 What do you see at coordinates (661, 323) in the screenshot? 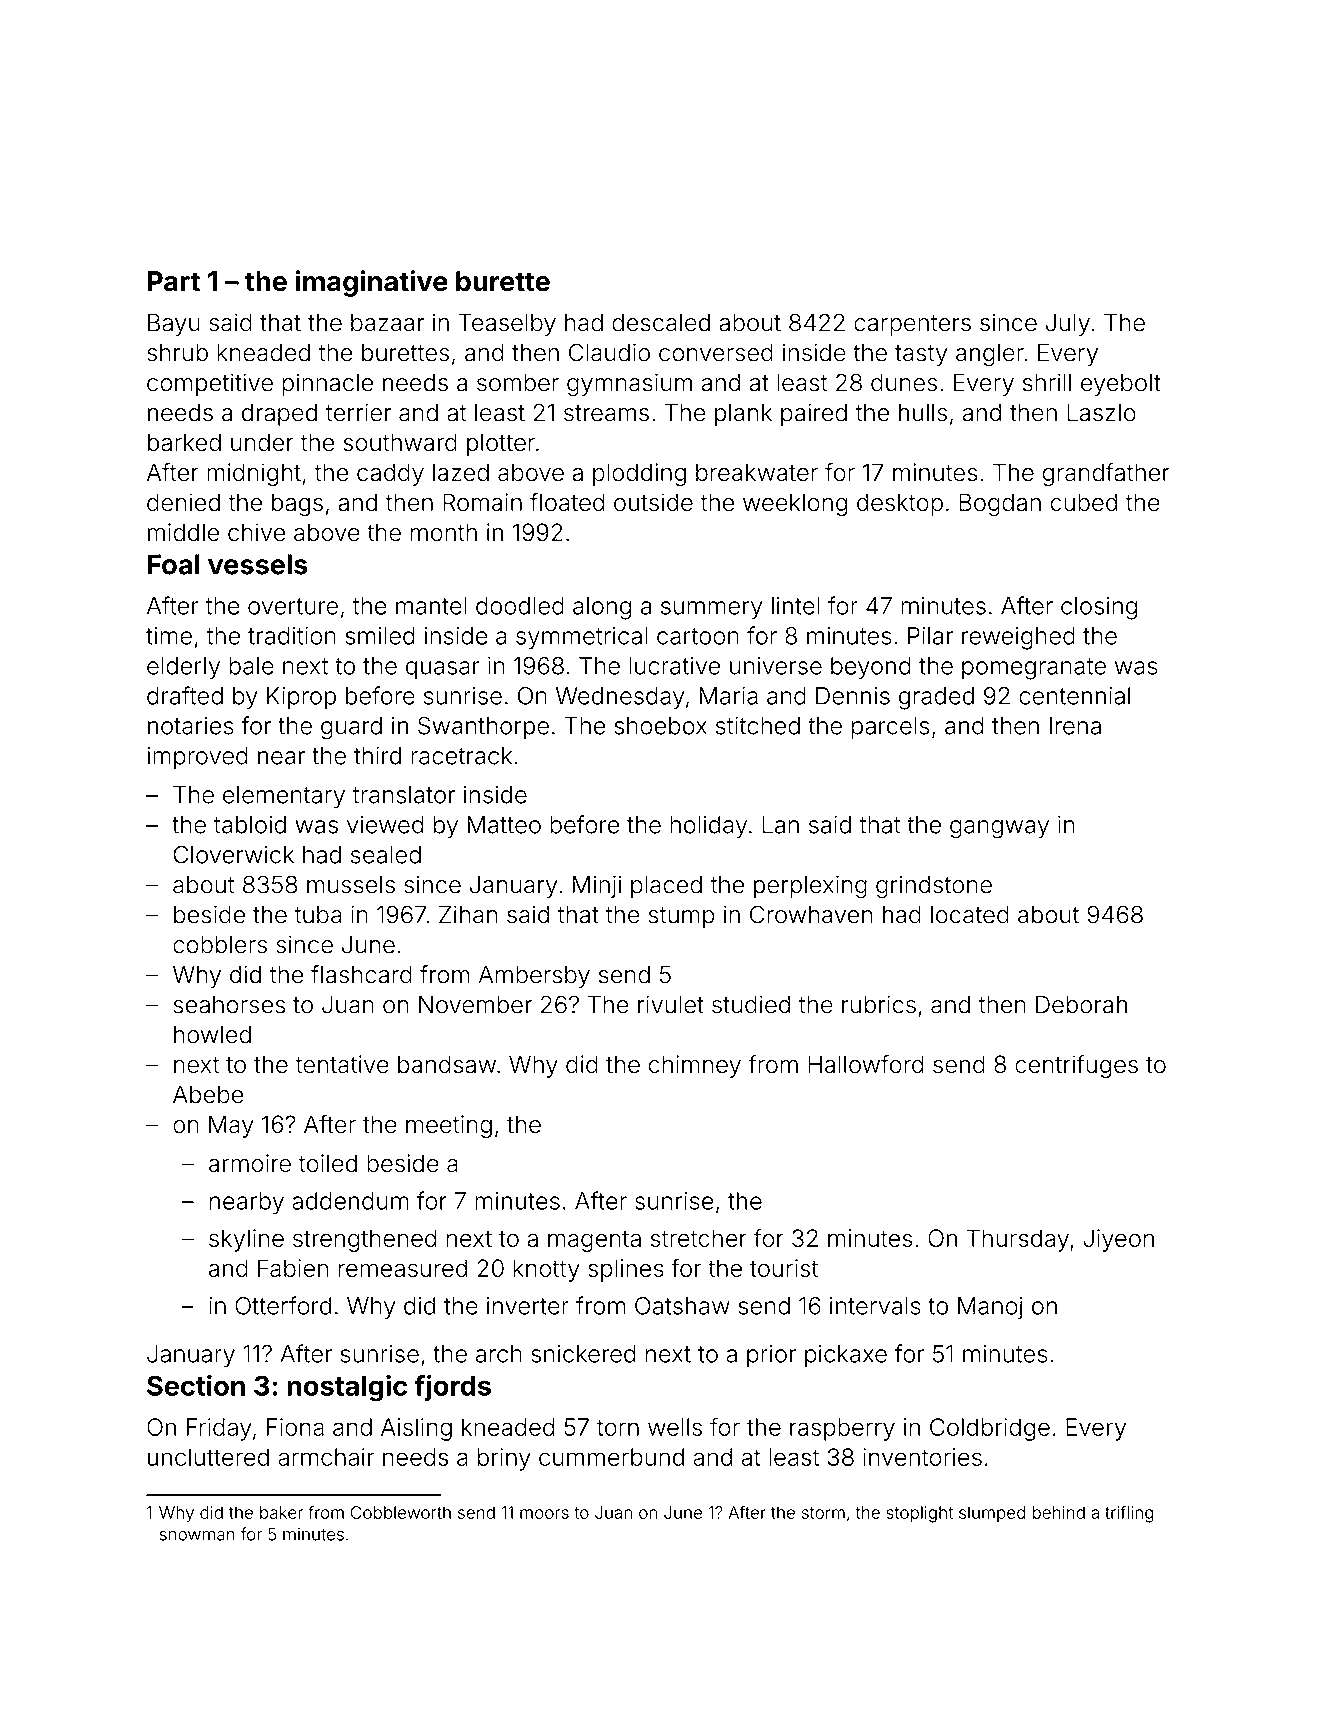
I see `descaled` at bounding box center [661, 323].
